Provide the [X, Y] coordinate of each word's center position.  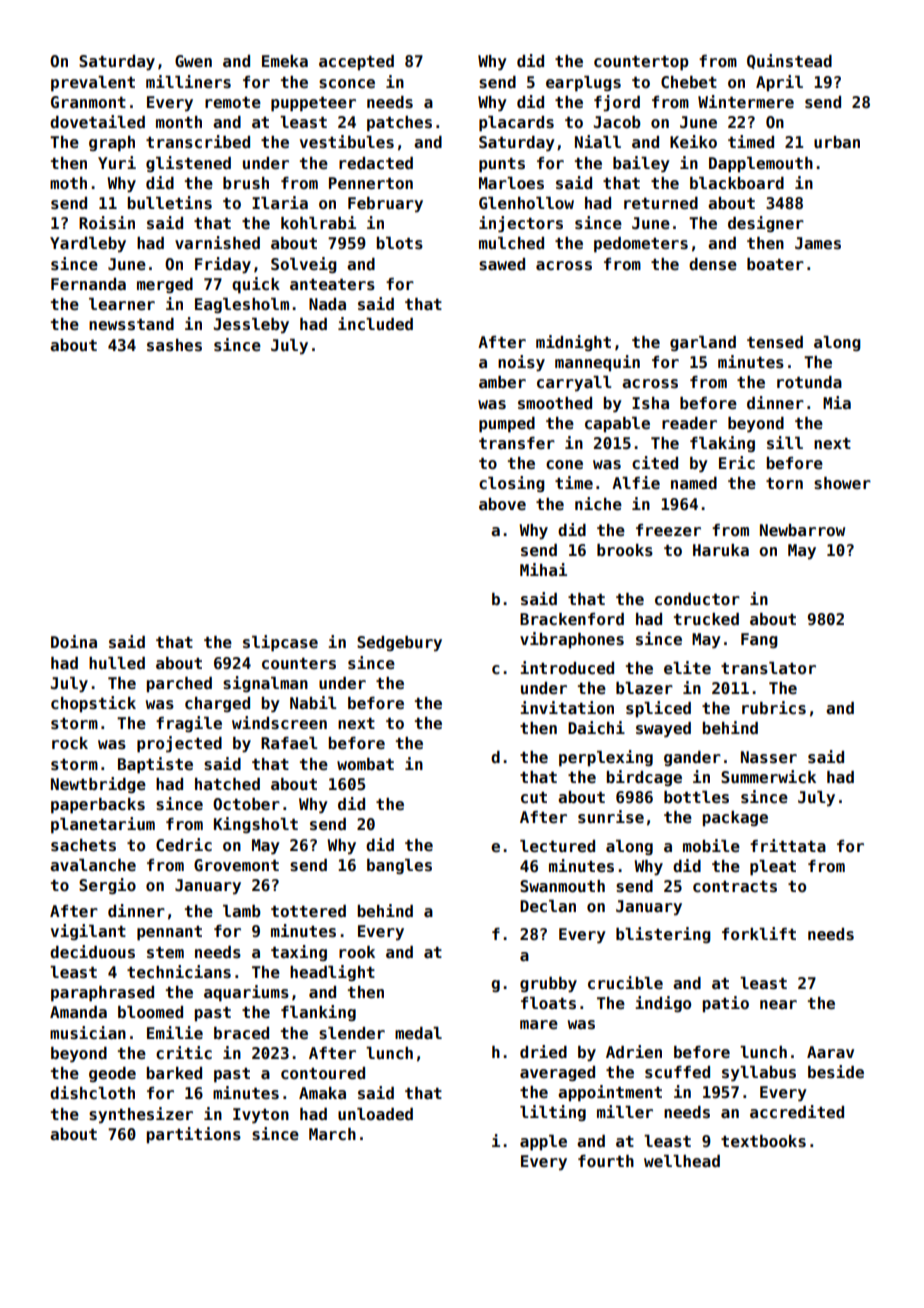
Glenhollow [526, 203]
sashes [174, 345]
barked [174, 1073]
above [502, 504]
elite [687, 668]
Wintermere [746, 101]
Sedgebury [399, 644]
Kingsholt [256, 825]
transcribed [198, 142]
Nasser [769, 757]
